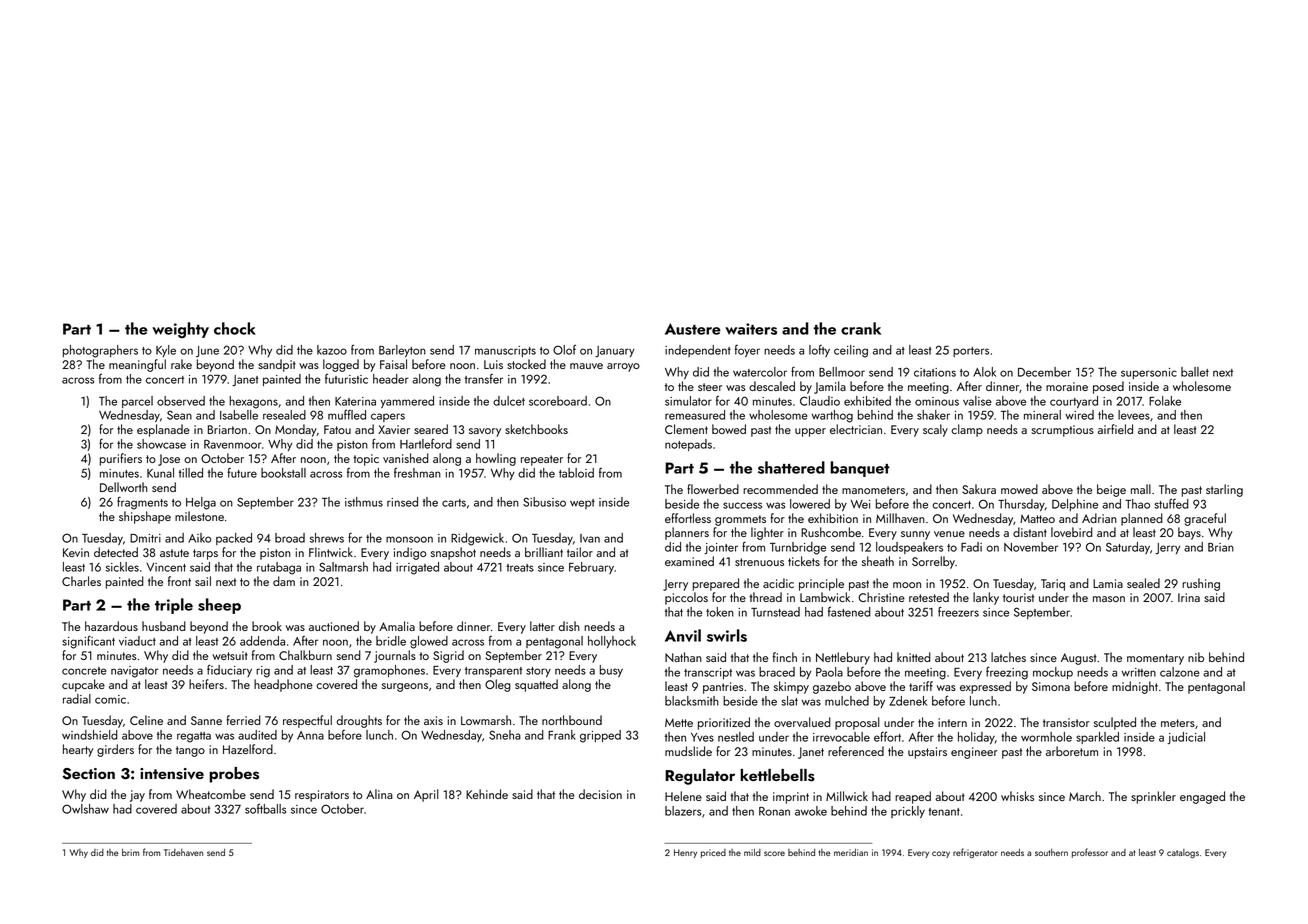  Describe the element at coordinates (206, 720) in the screenshot. I see `Sanne` at that location.
